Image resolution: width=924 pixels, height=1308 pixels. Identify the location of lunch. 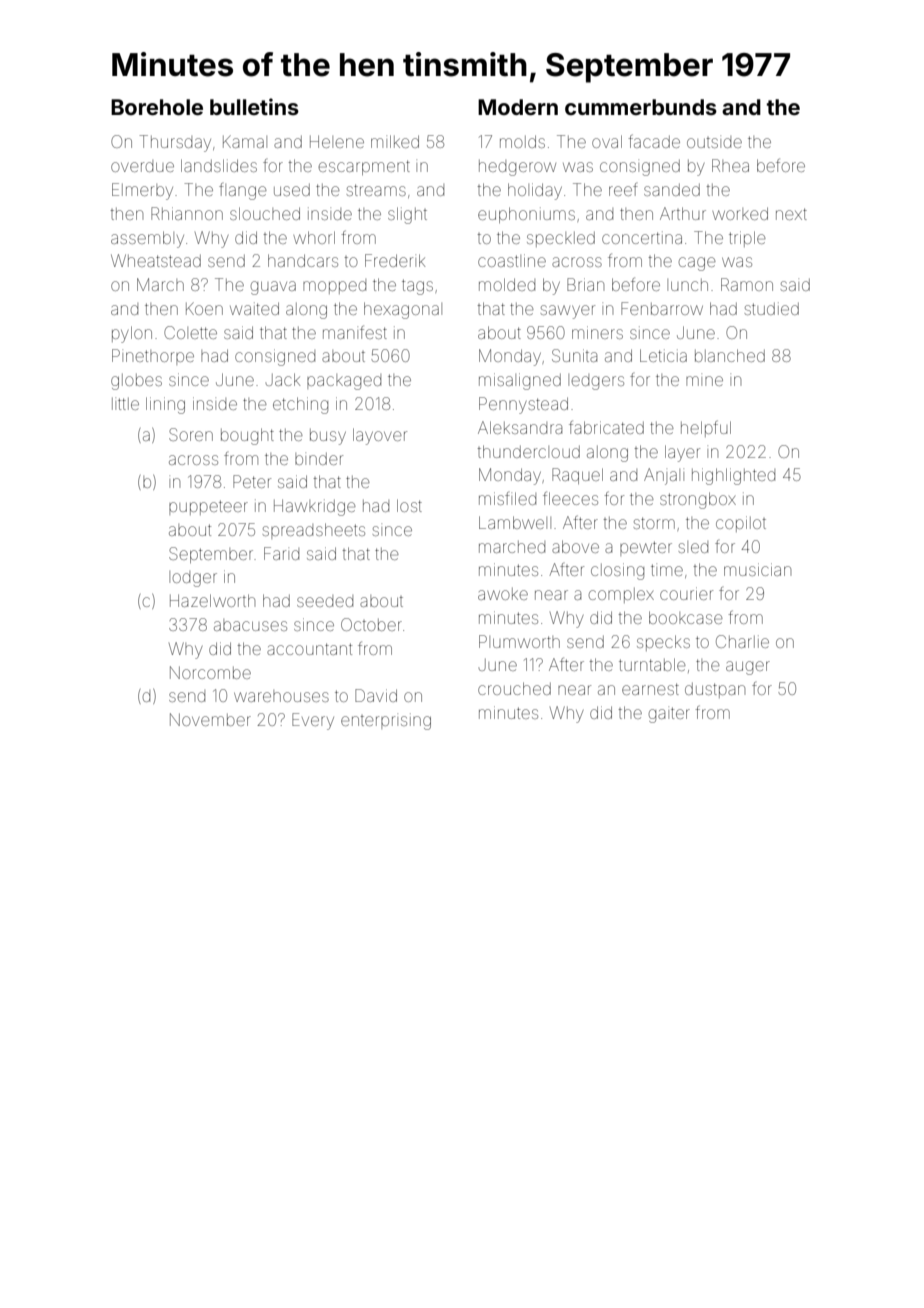
(687, 285).
